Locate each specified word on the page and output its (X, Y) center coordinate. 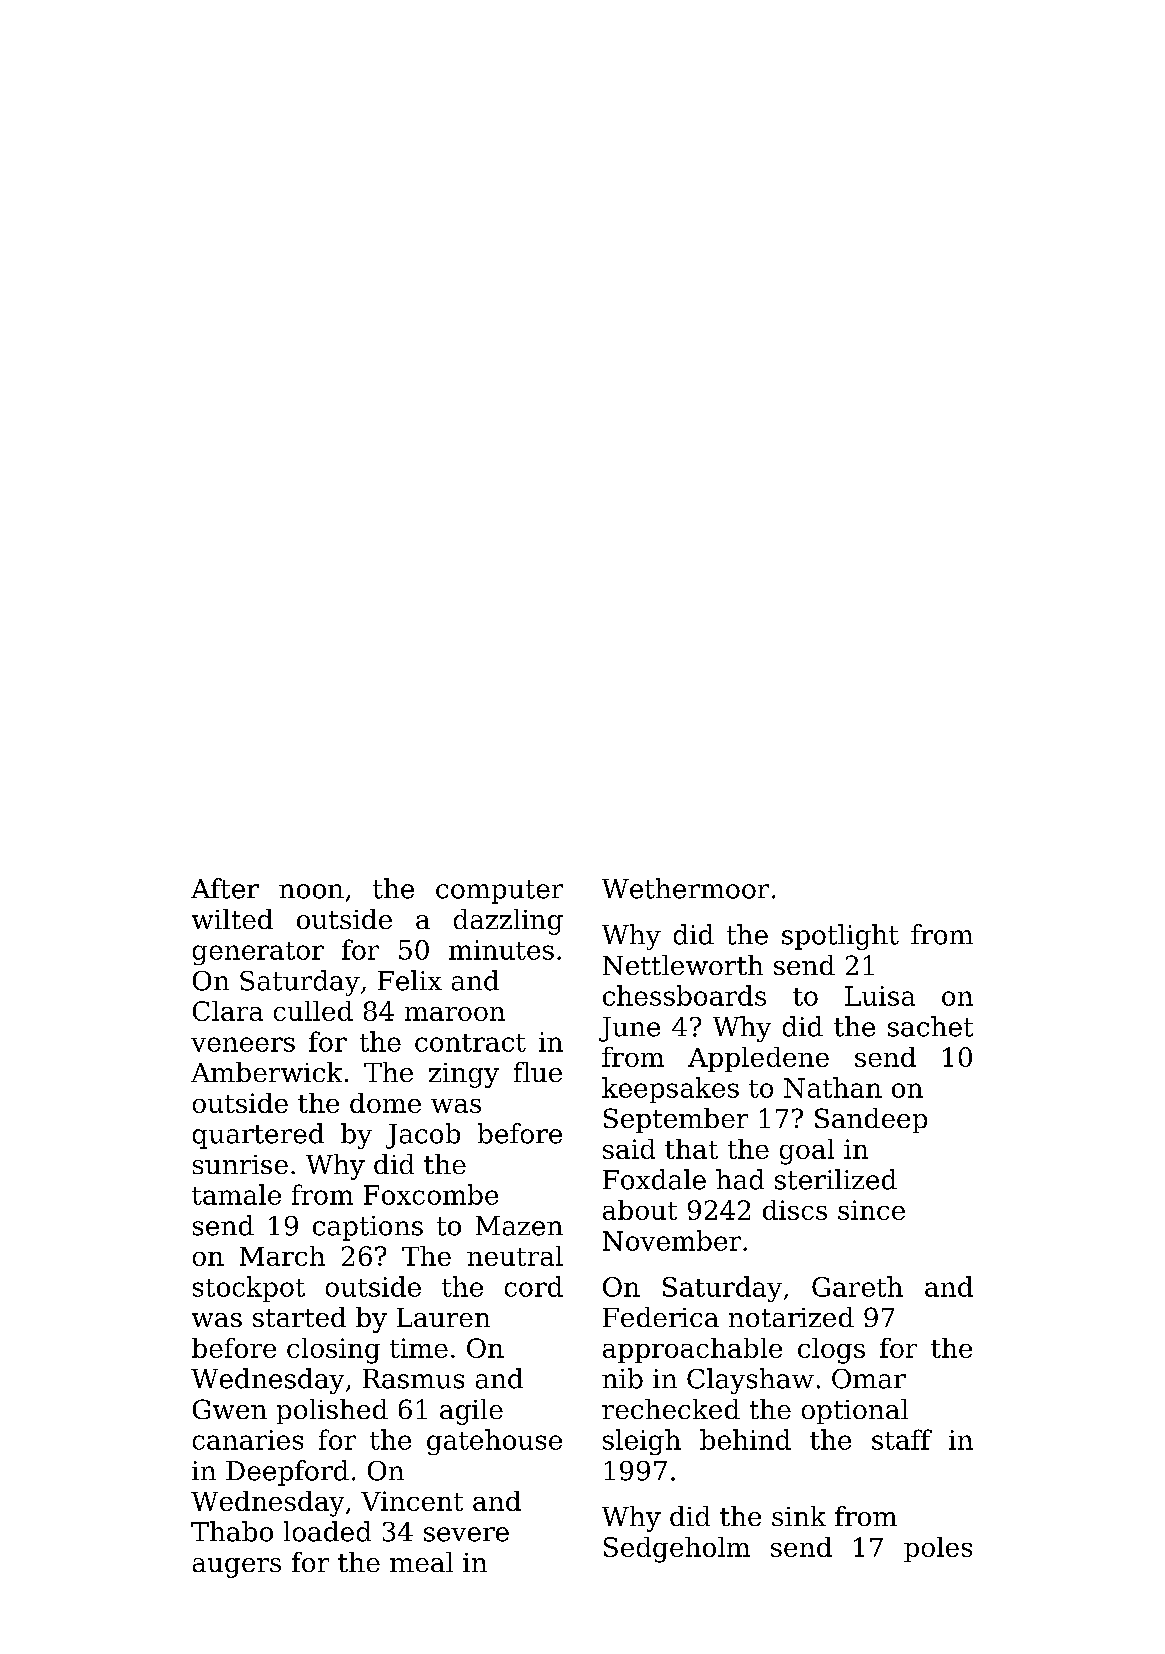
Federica (661, 1317)
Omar (869, 1379)
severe (466, 1534)
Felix (410, 980)
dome (385, 1103)
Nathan (833, 1087)
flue (538, 1072)
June (629, 1029)
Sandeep (871, 1120)
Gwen (230, 1409)
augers (237, 1568)
